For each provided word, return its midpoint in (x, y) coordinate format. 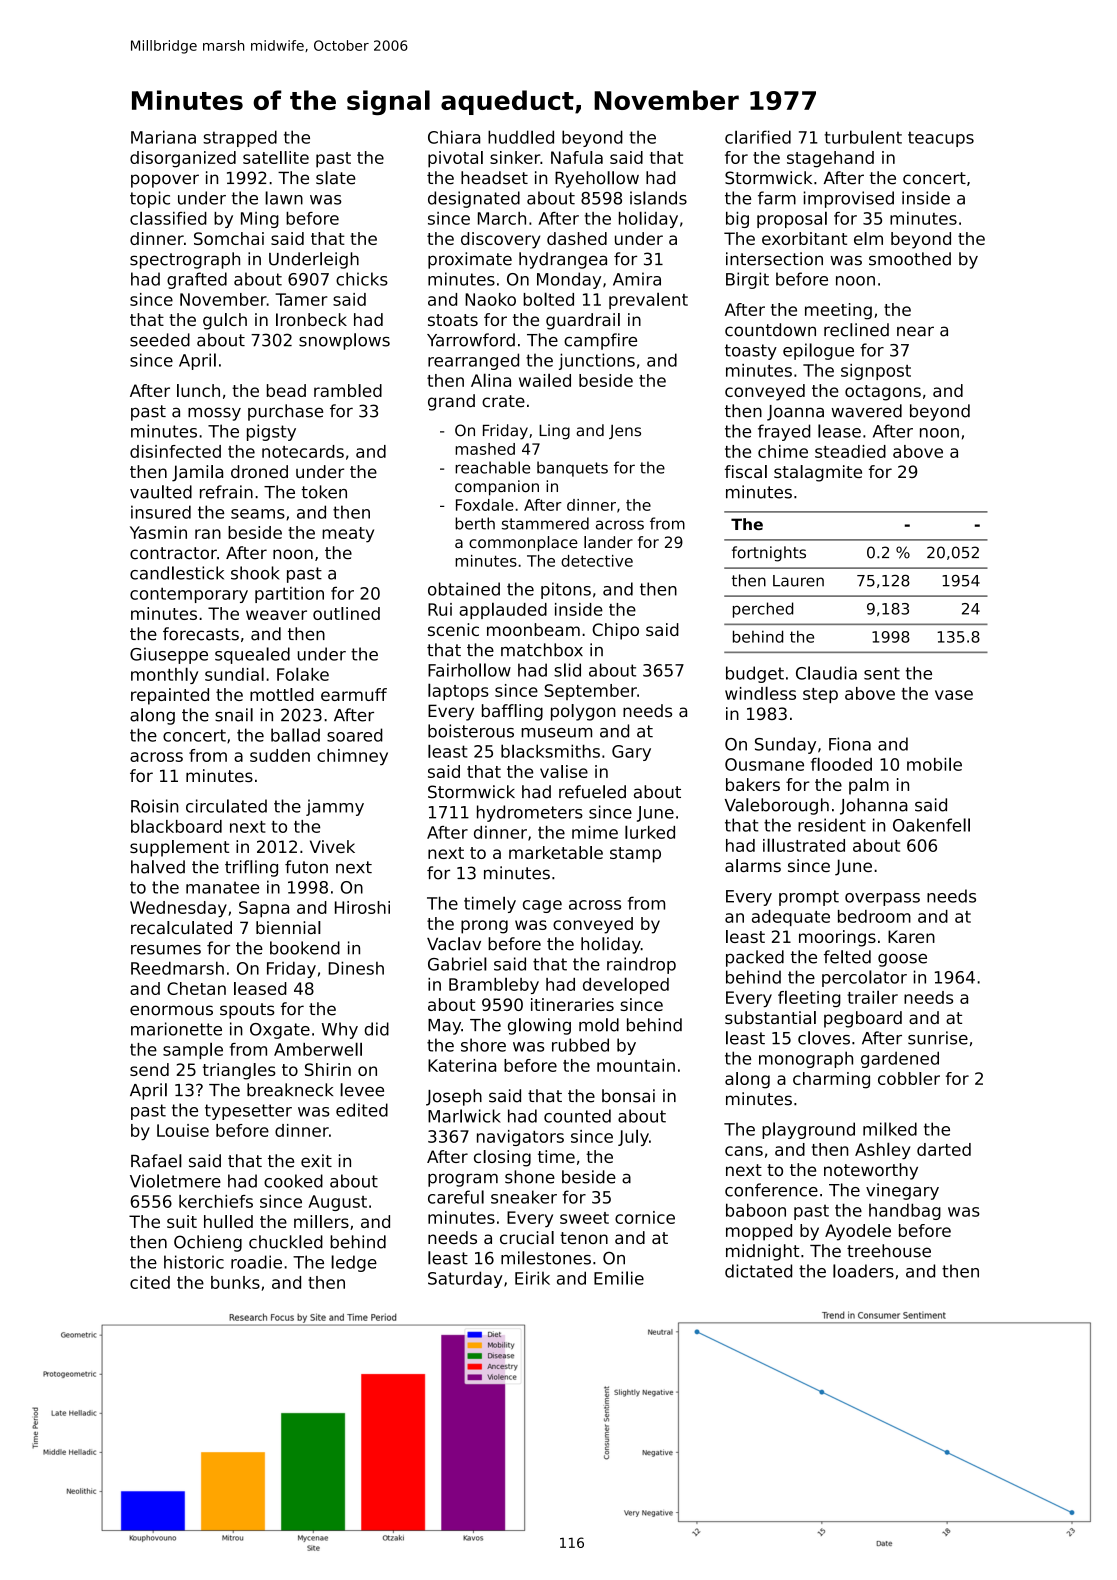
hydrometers (530, 813)
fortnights (769, 554)
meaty (348, 535)
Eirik (532, 1278)
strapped (240, 138)
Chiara (454, 137)
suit (182, 1221)
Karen (911, 936)
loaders (863, 1271)
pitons (566, 590)
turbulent (863, 137)
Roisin (155, 806)
